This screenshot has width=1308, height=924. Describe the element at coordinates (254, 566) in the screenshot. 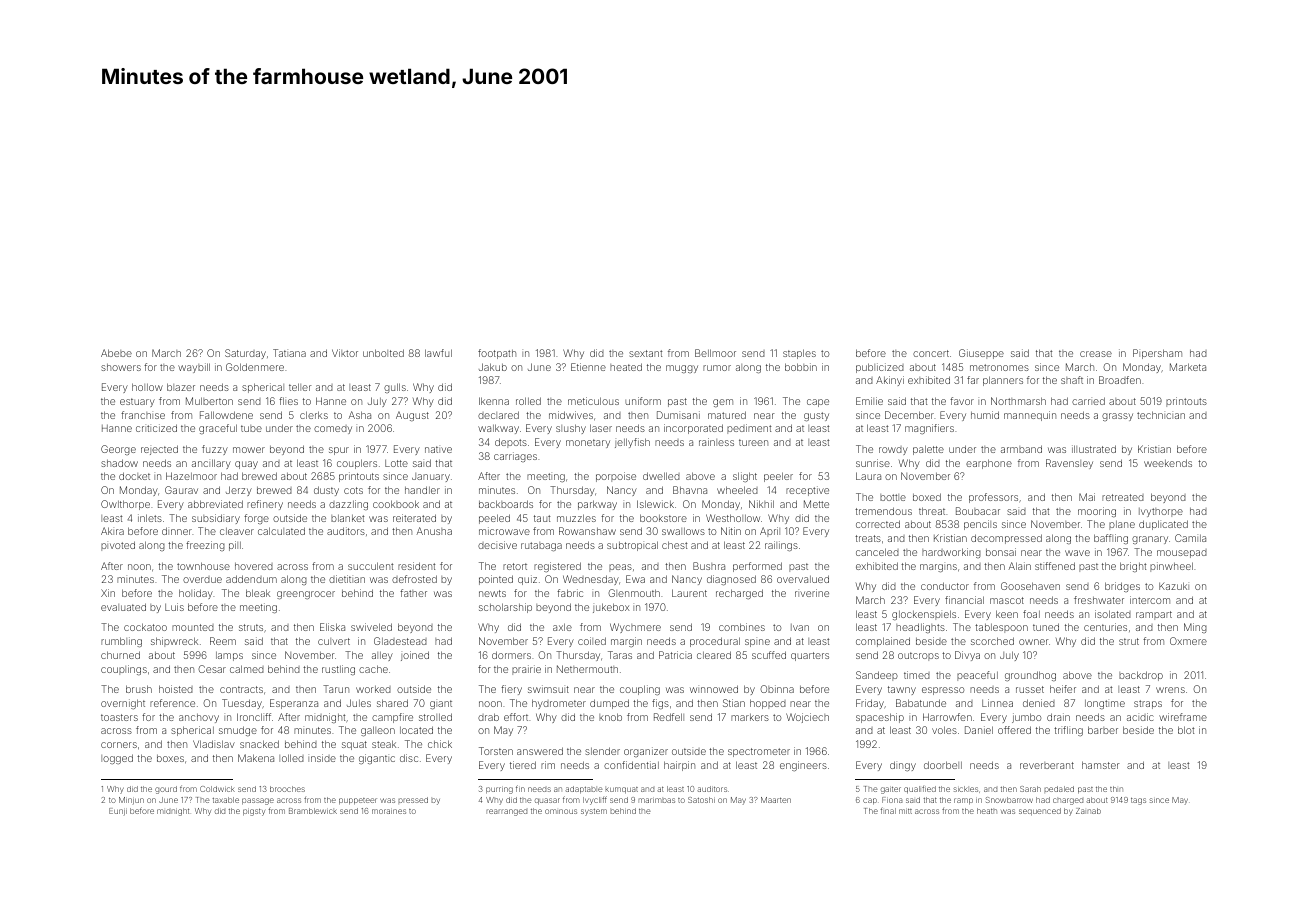

I see `hovered` at that location.
